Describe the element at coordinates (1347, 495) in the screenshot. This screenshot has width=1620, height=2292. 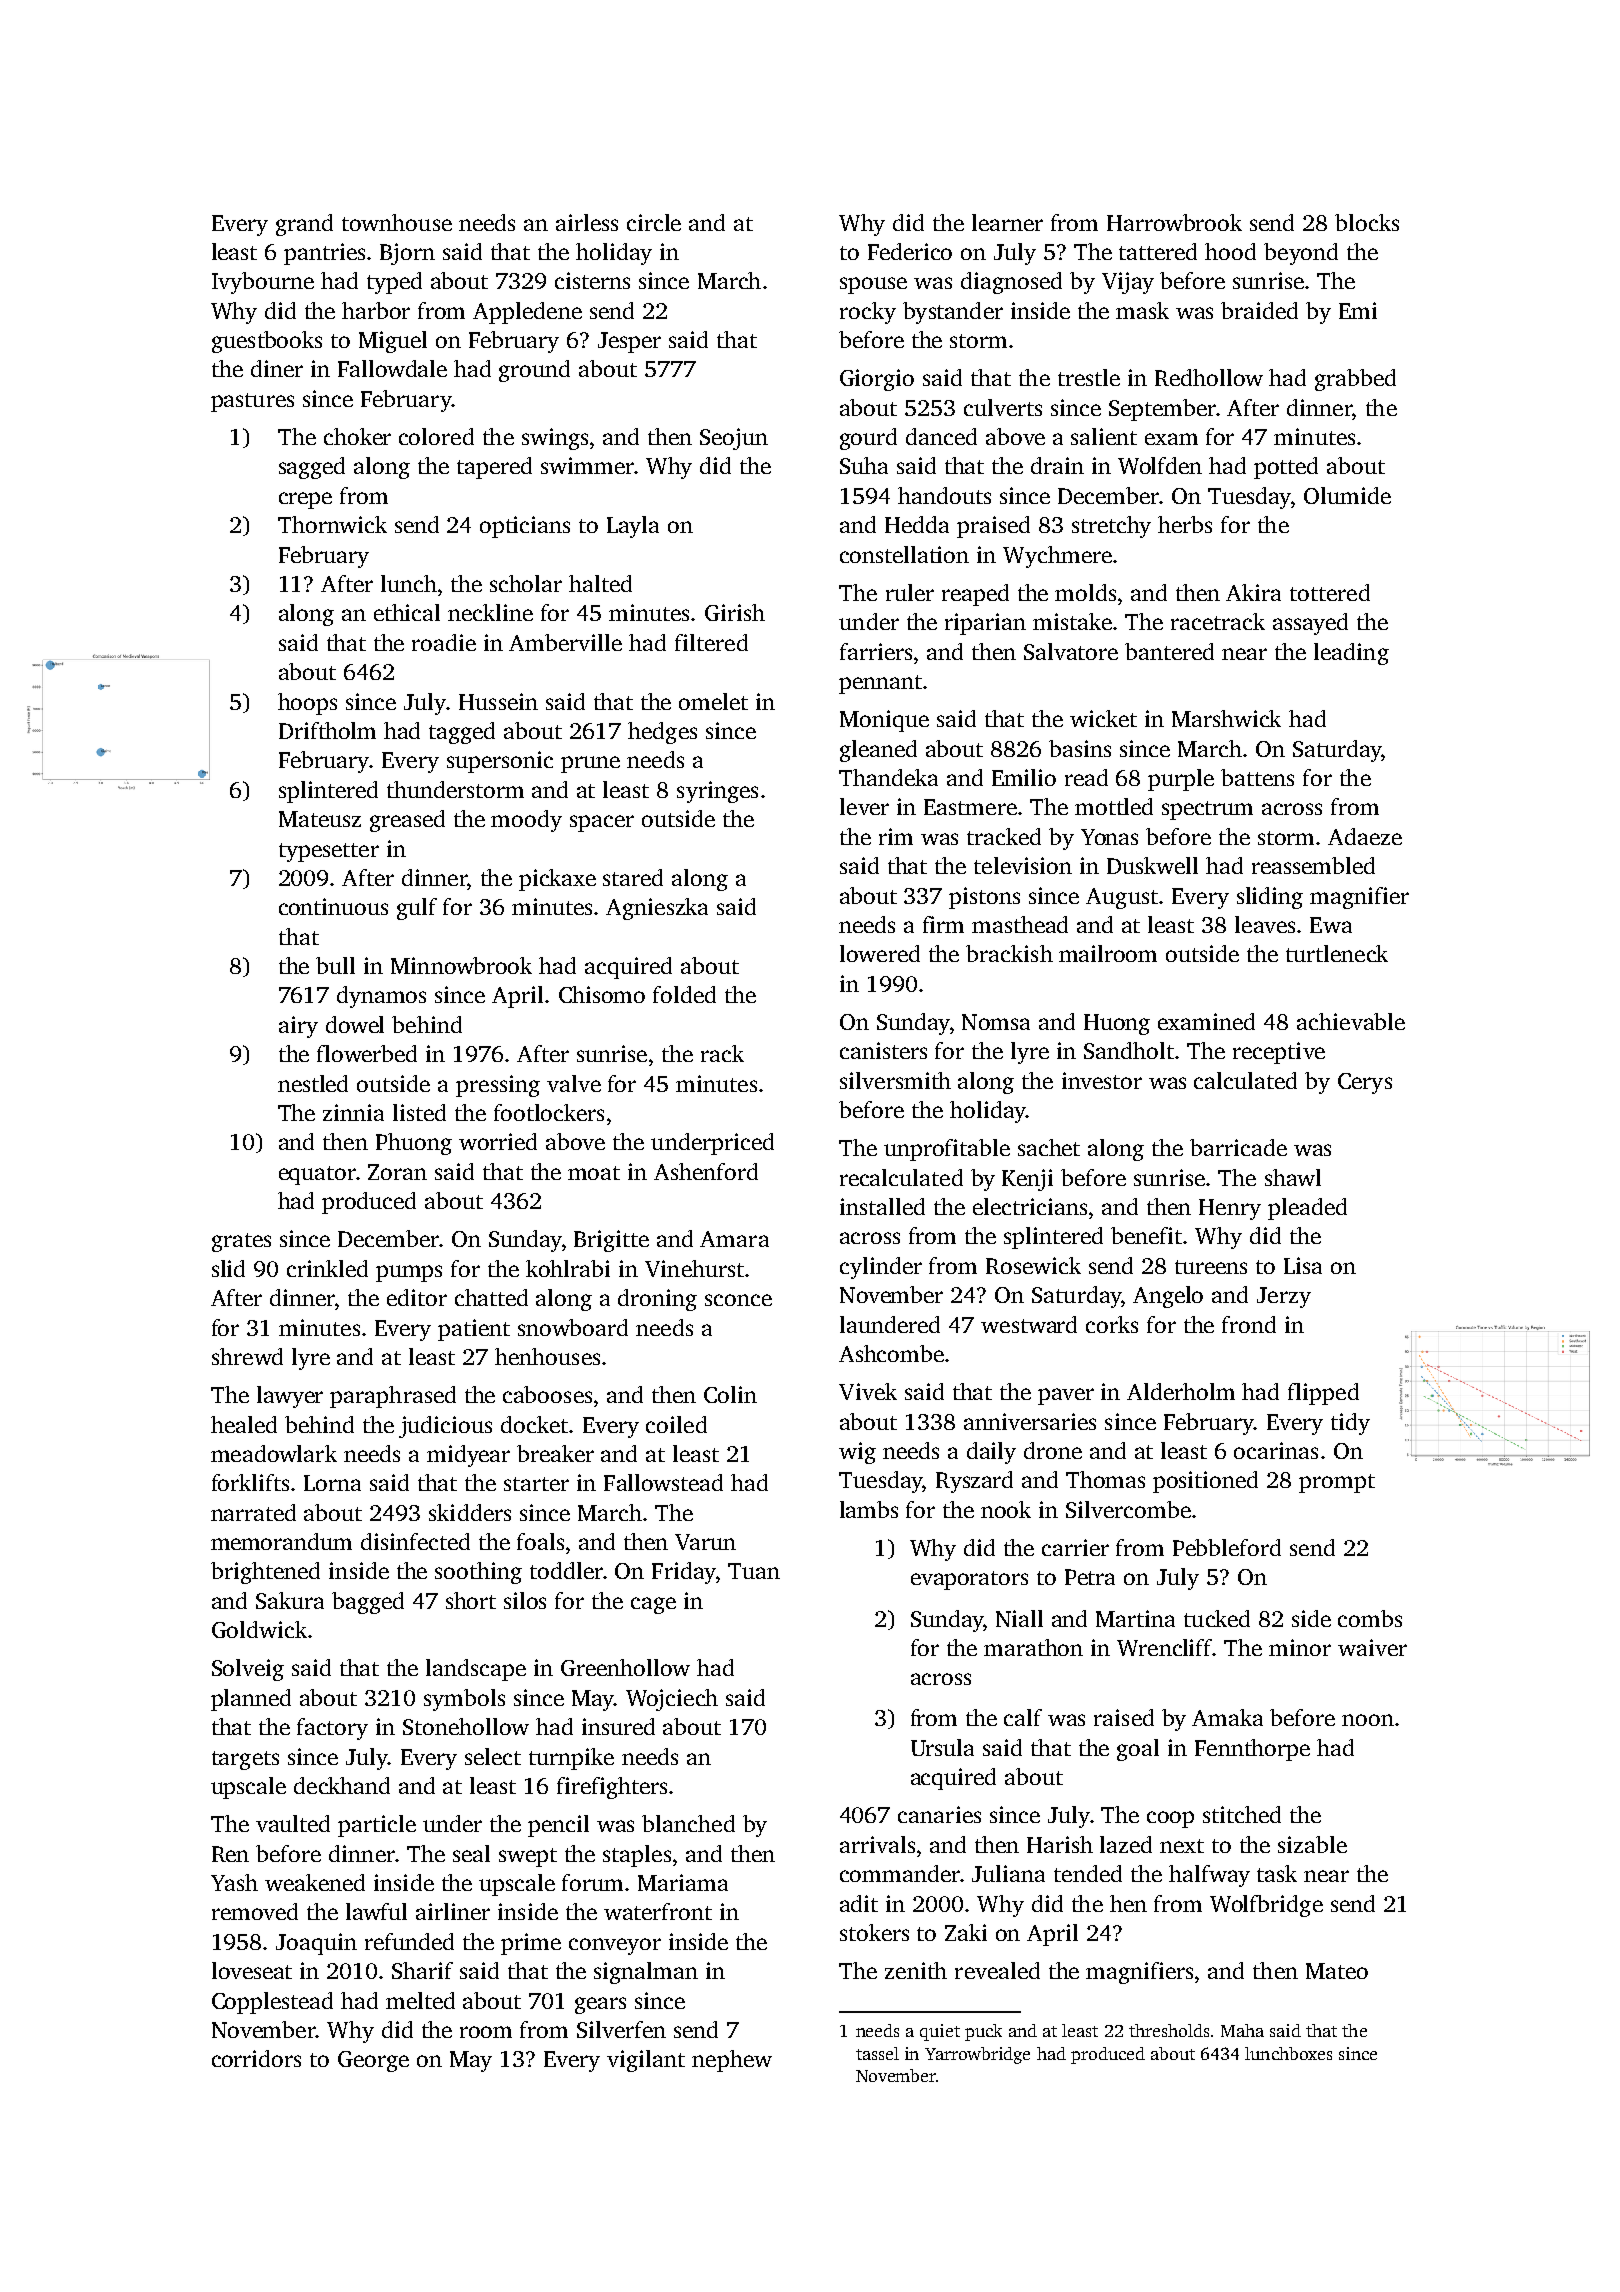
I see `Olumide` at that location.
